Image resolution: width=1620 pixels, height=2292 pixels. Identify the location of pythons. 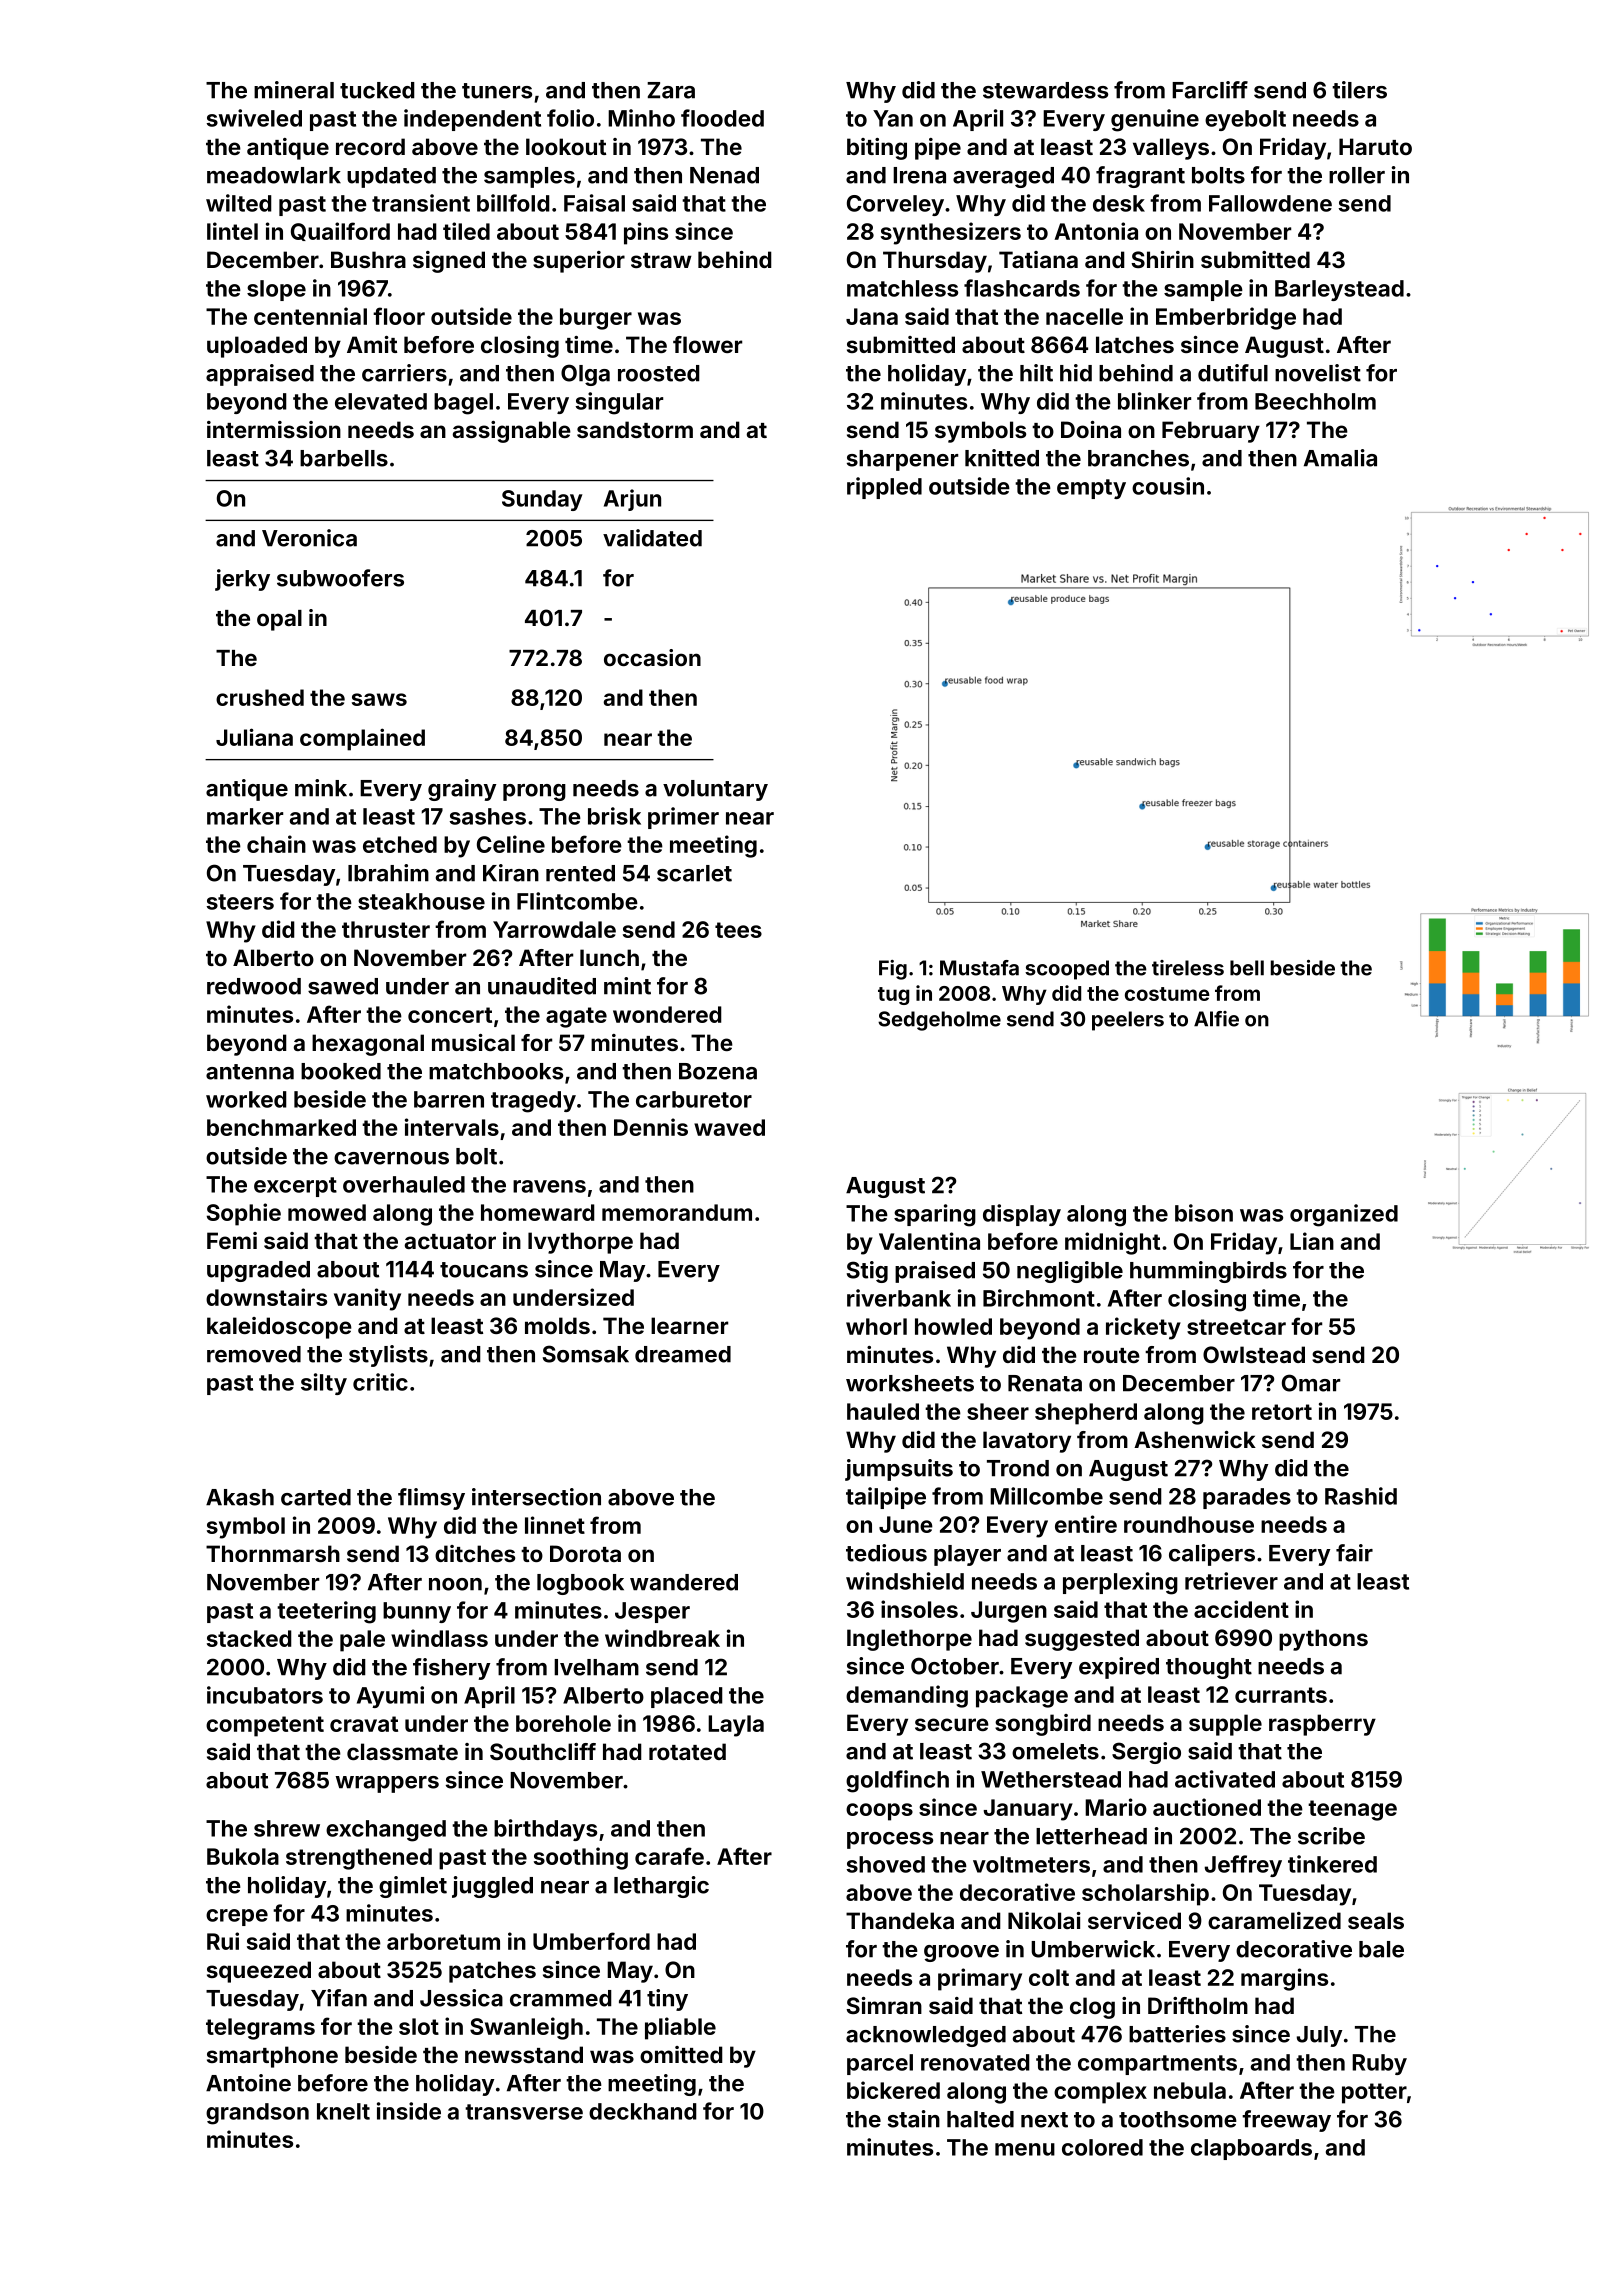
(1323, 1640).
